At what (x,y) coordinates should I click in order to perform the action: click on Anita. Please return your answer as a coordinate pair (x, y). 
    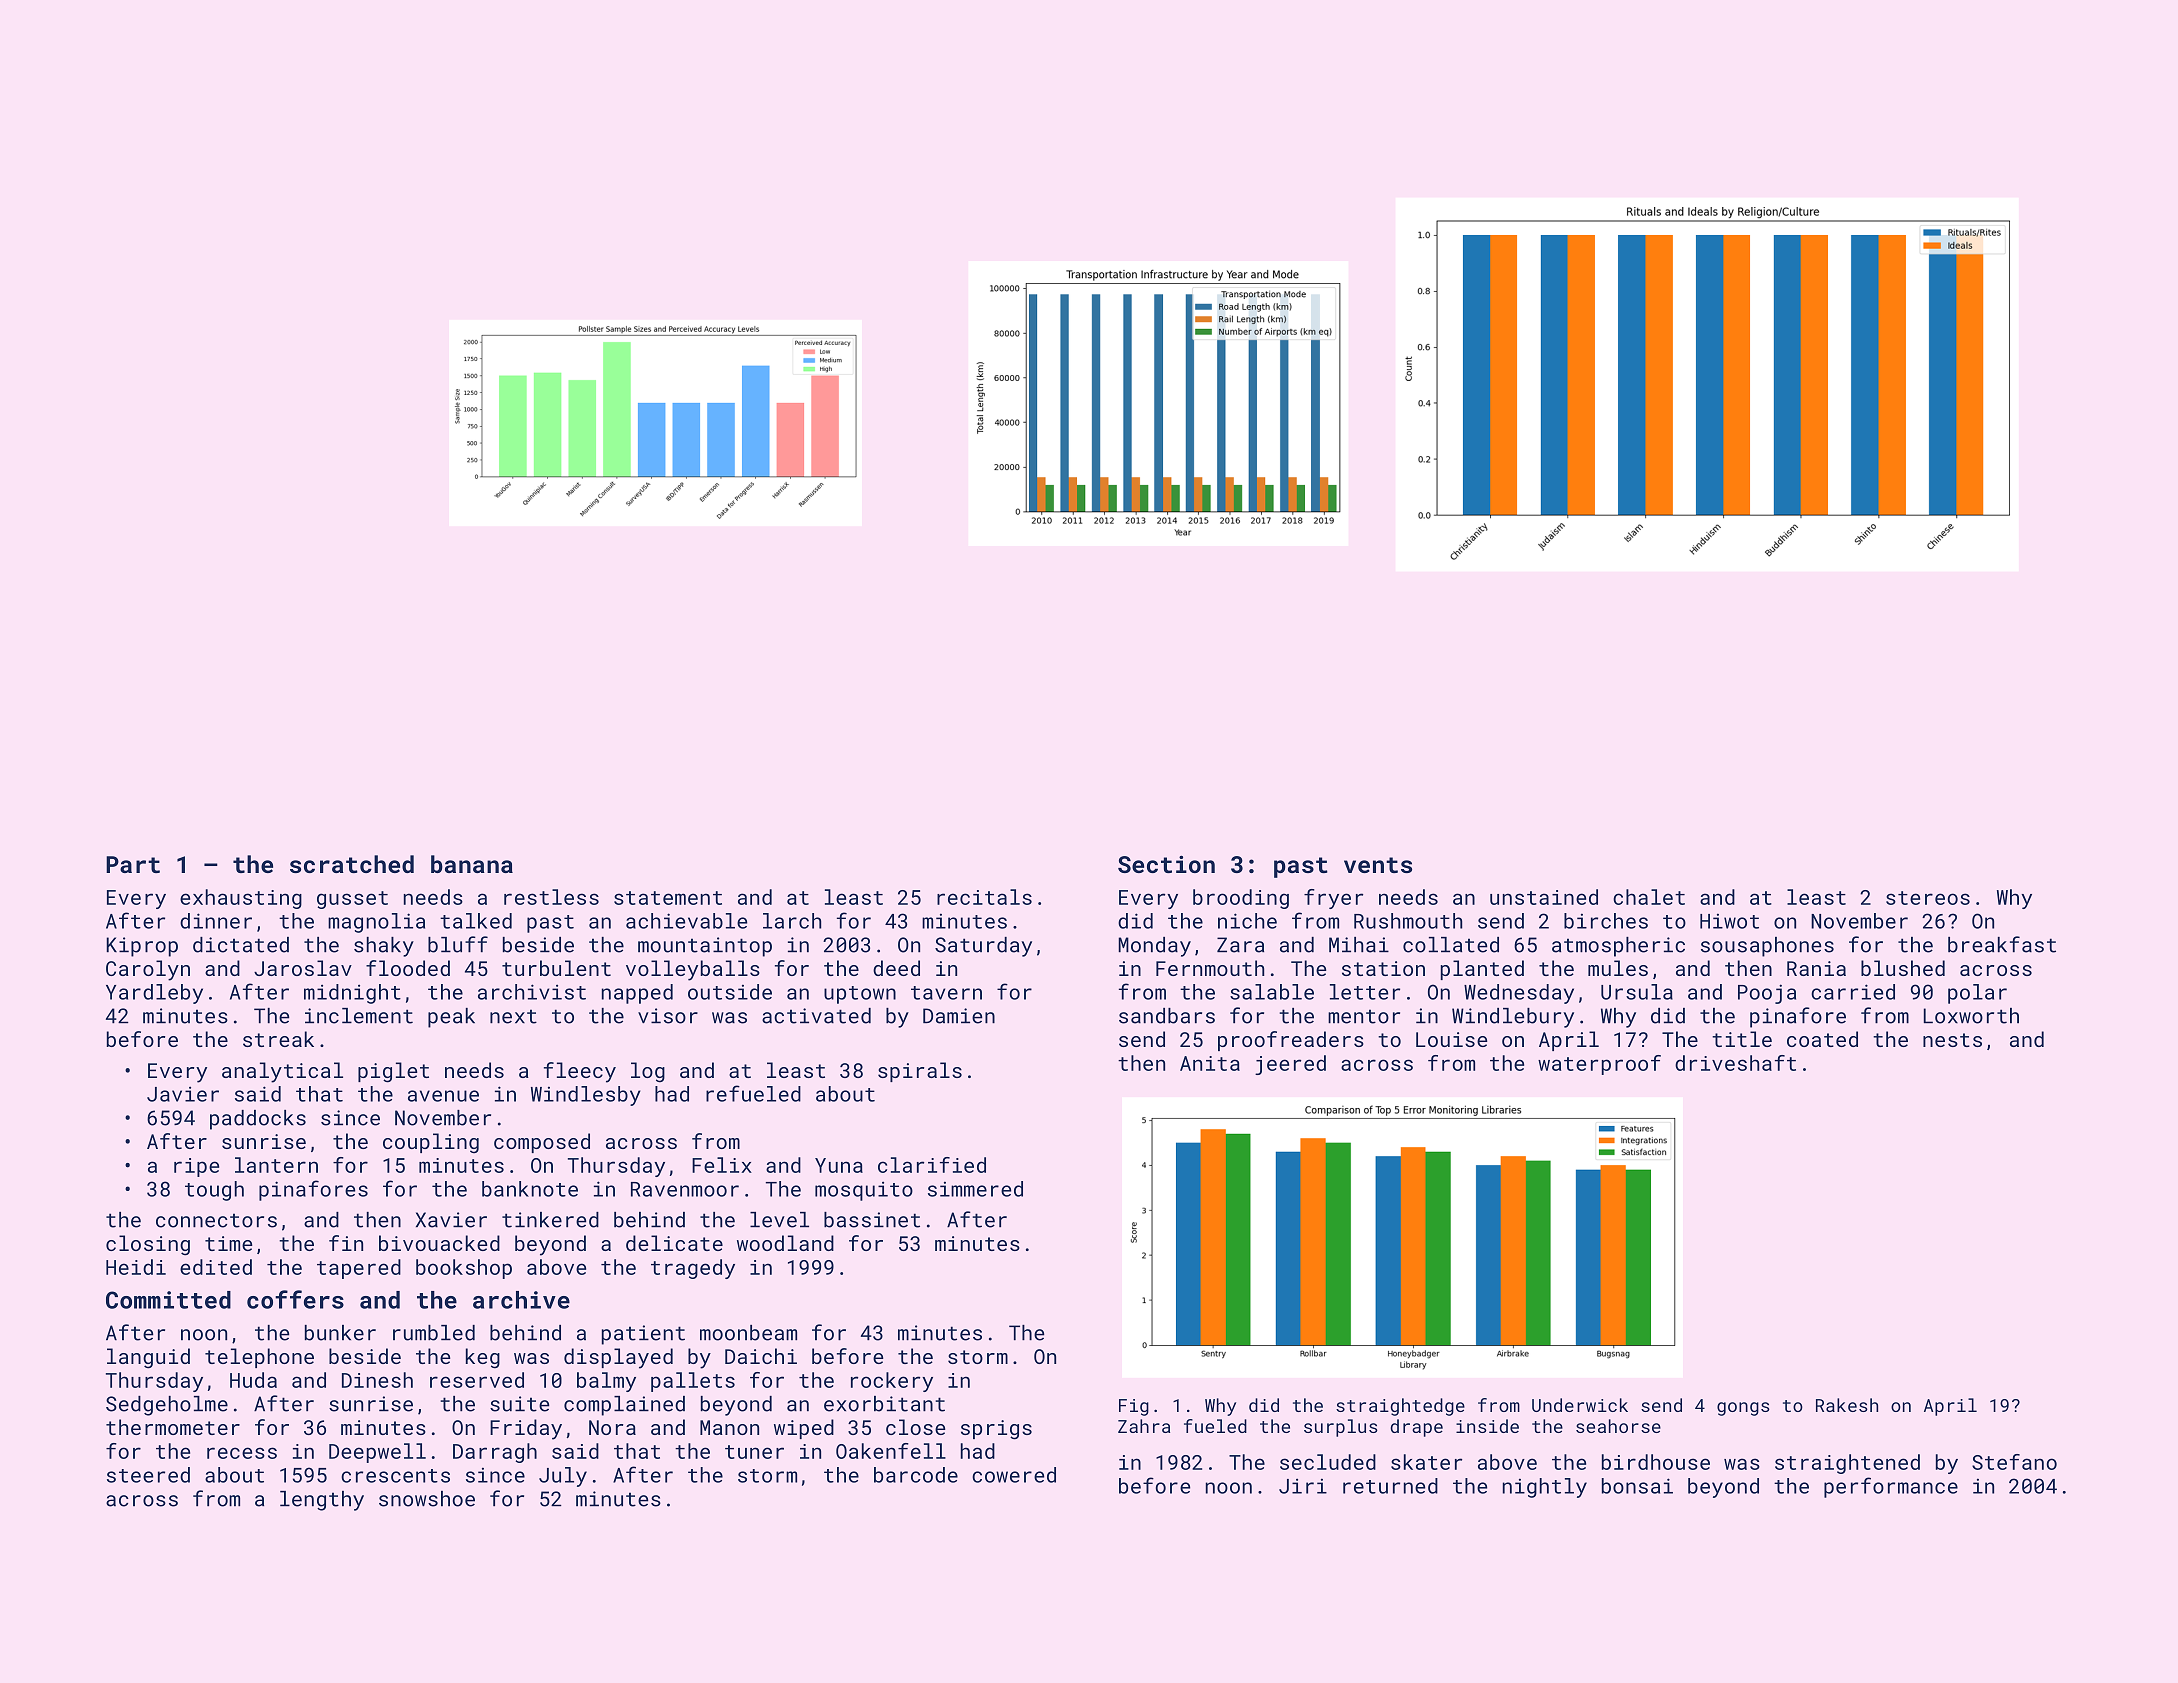
    Looking at the image, I should click on (1210, 1063).
